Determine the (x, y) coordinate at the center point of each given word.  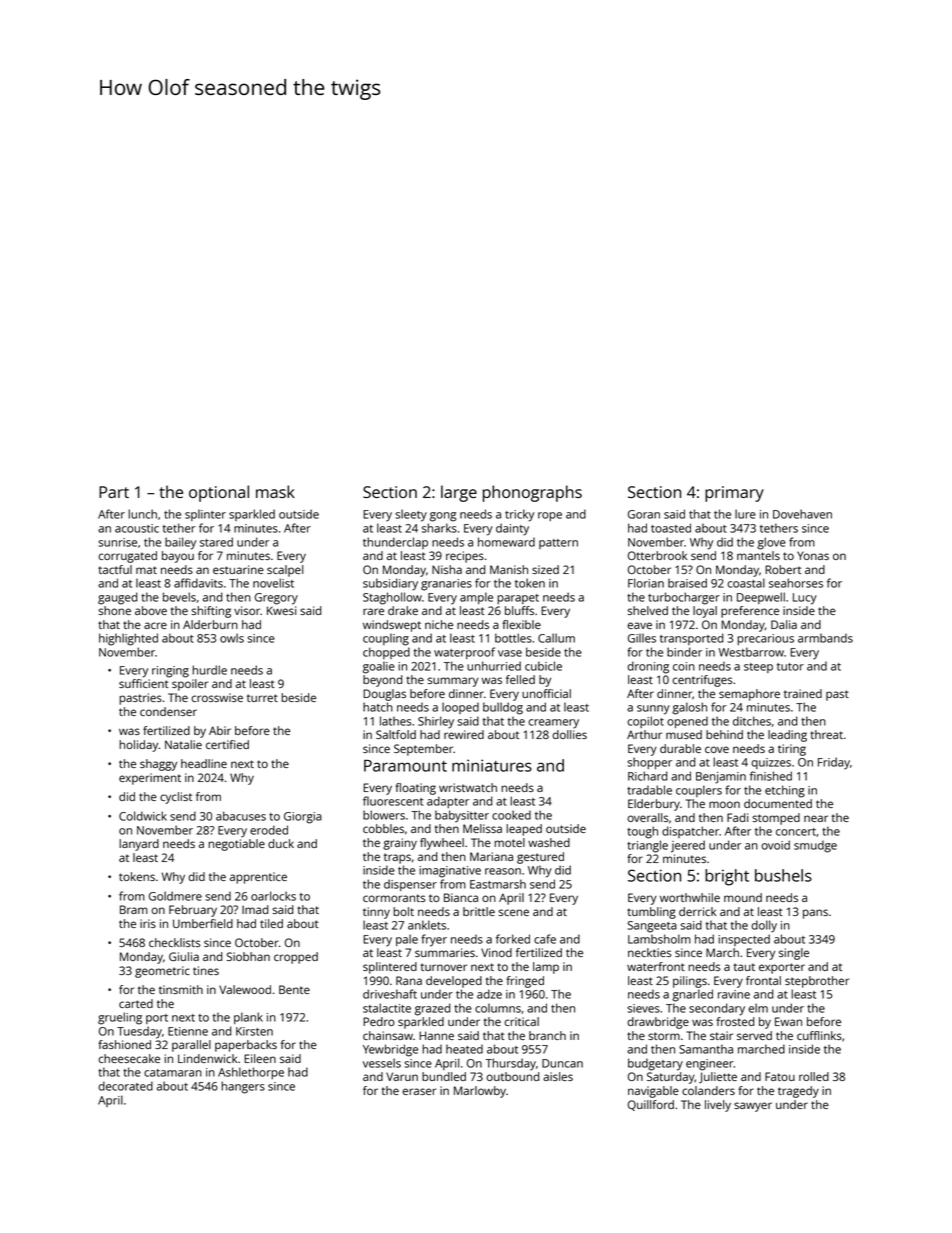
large (459, 493)
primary (734, 494)
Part (114, 492)
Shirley (436, 722)
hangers (243, 1087)
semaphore (749, 695)
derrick (697, 911)
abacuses (241, 816)
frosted (735, 1021)
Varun (402, 1076)
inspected (744, 940)
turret (262, 698)
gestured (540, 858)
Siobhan (248, 956)
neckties (650, 952)
